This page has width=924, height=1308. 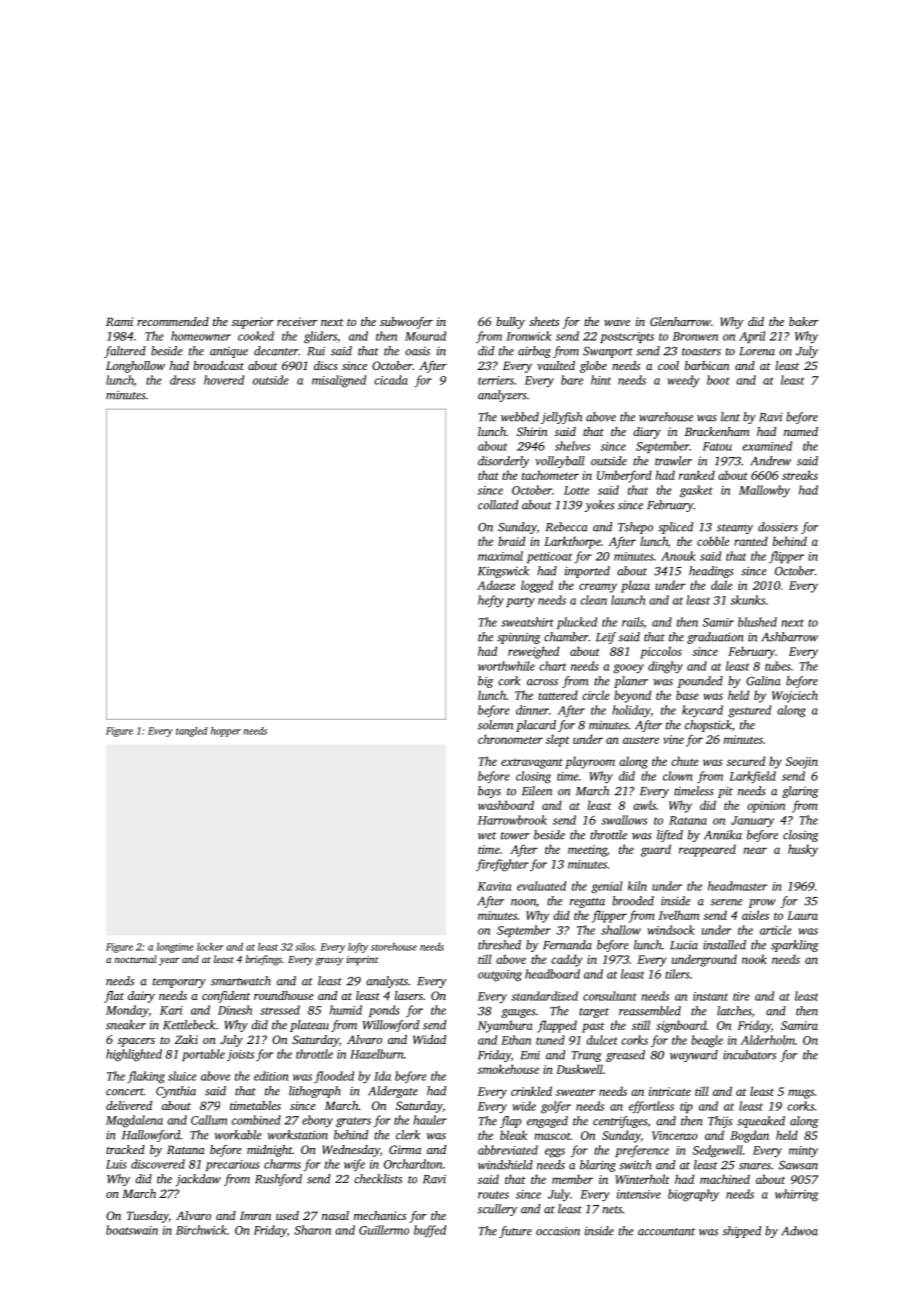 I want to click on baker, so click(x=803, y=321).
